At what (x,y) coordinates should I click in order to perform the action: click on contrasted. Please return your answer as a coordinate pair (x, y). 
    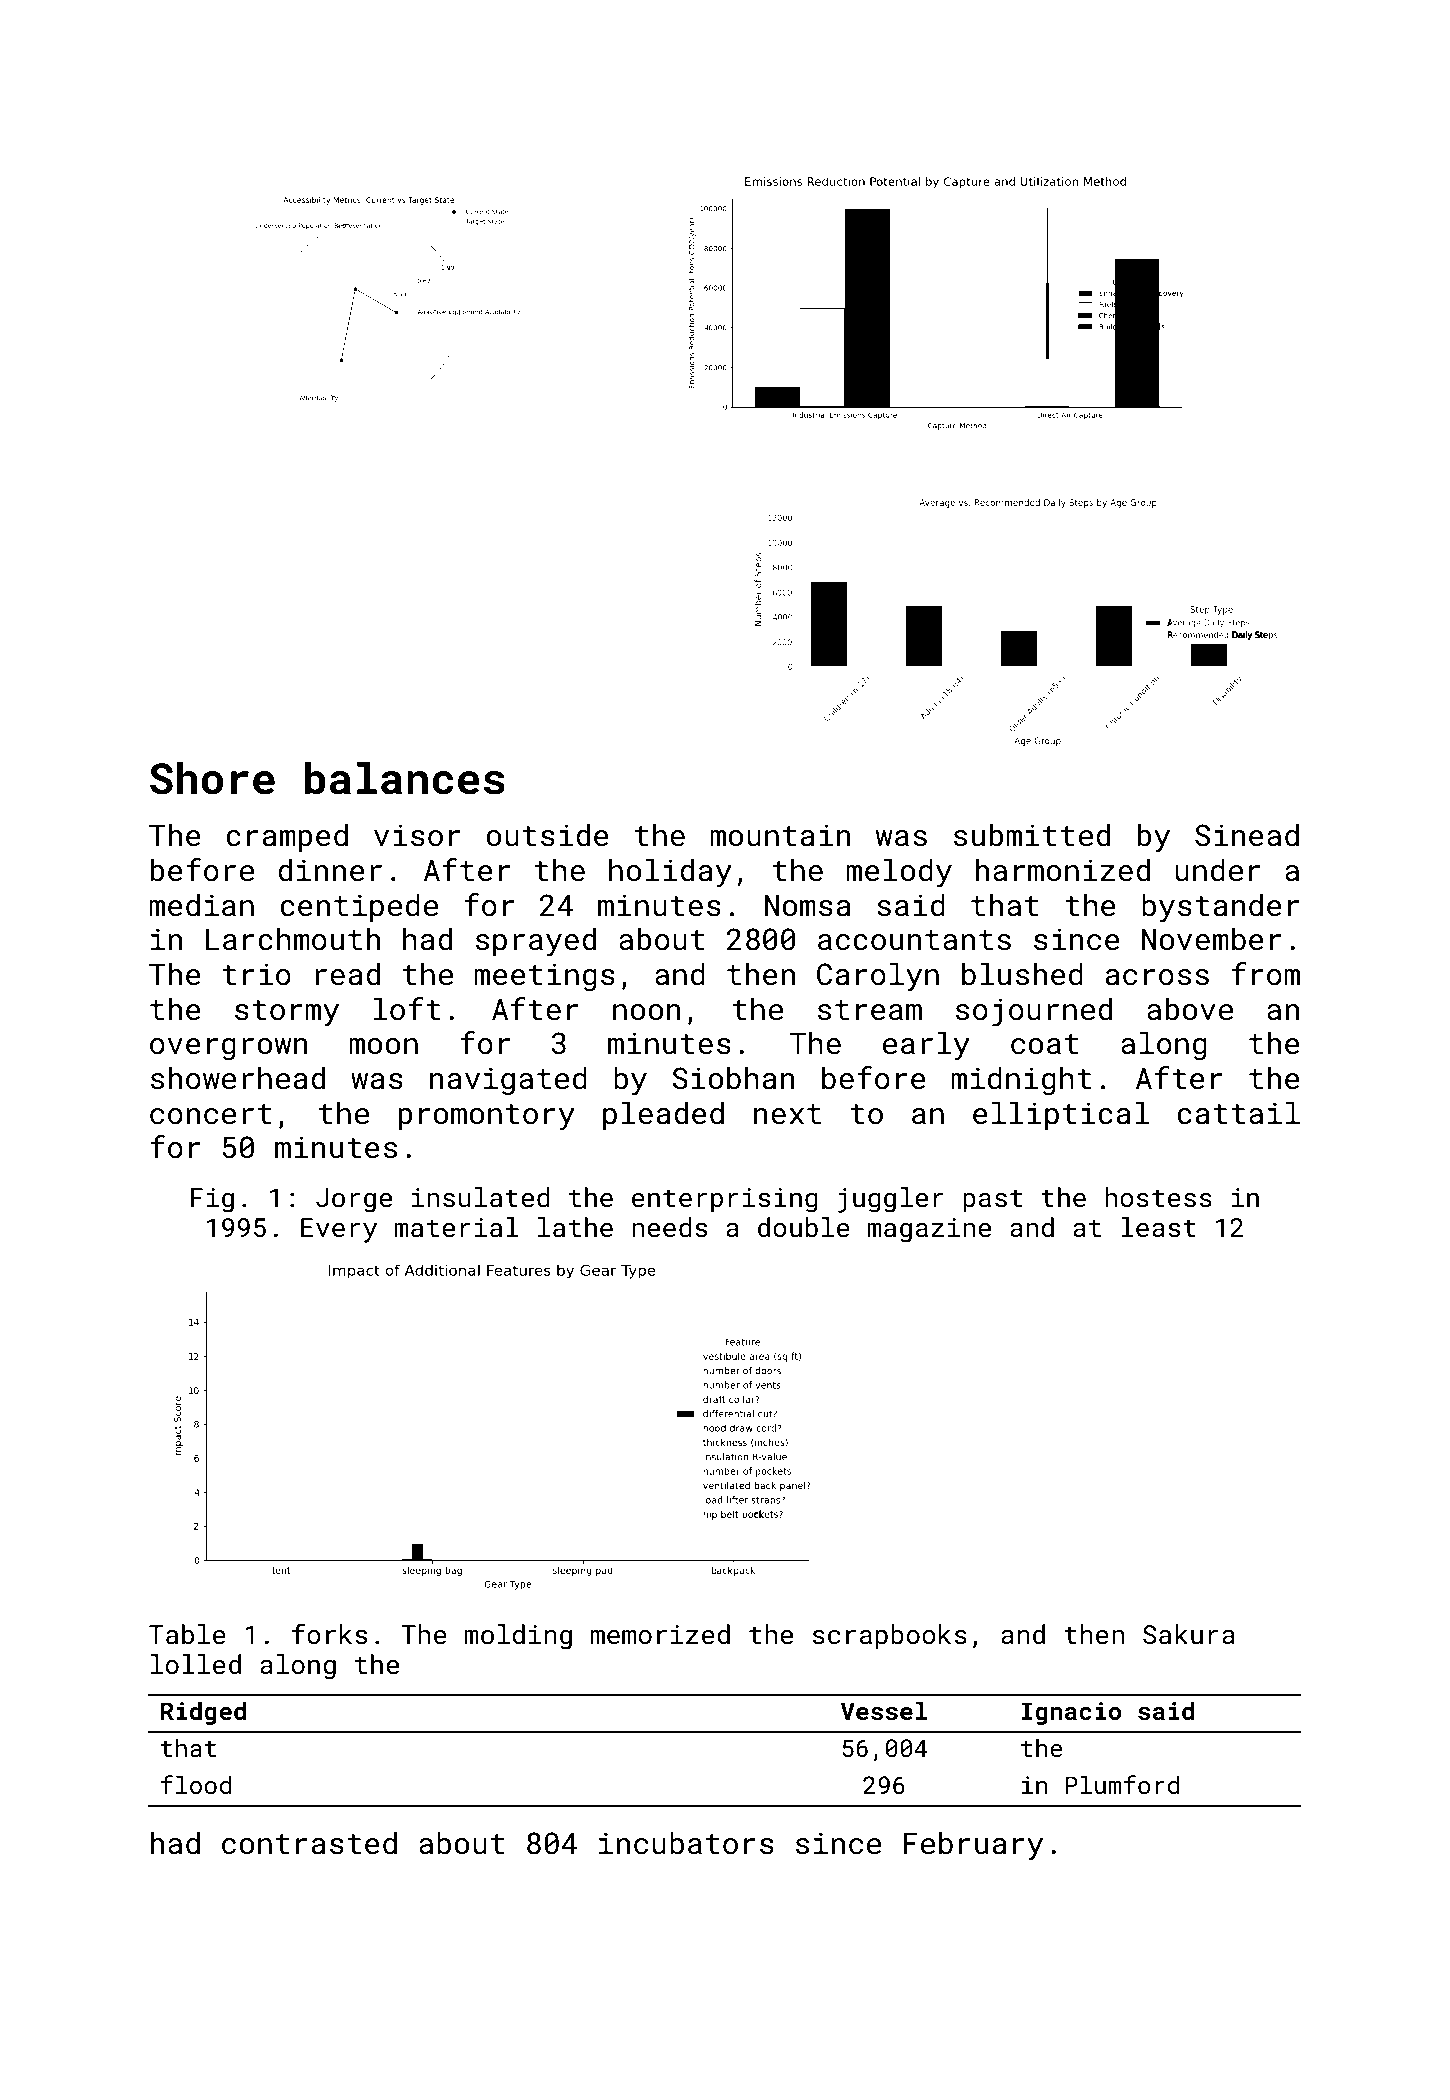
    Looking at the image, I should click on (309, 1843).
